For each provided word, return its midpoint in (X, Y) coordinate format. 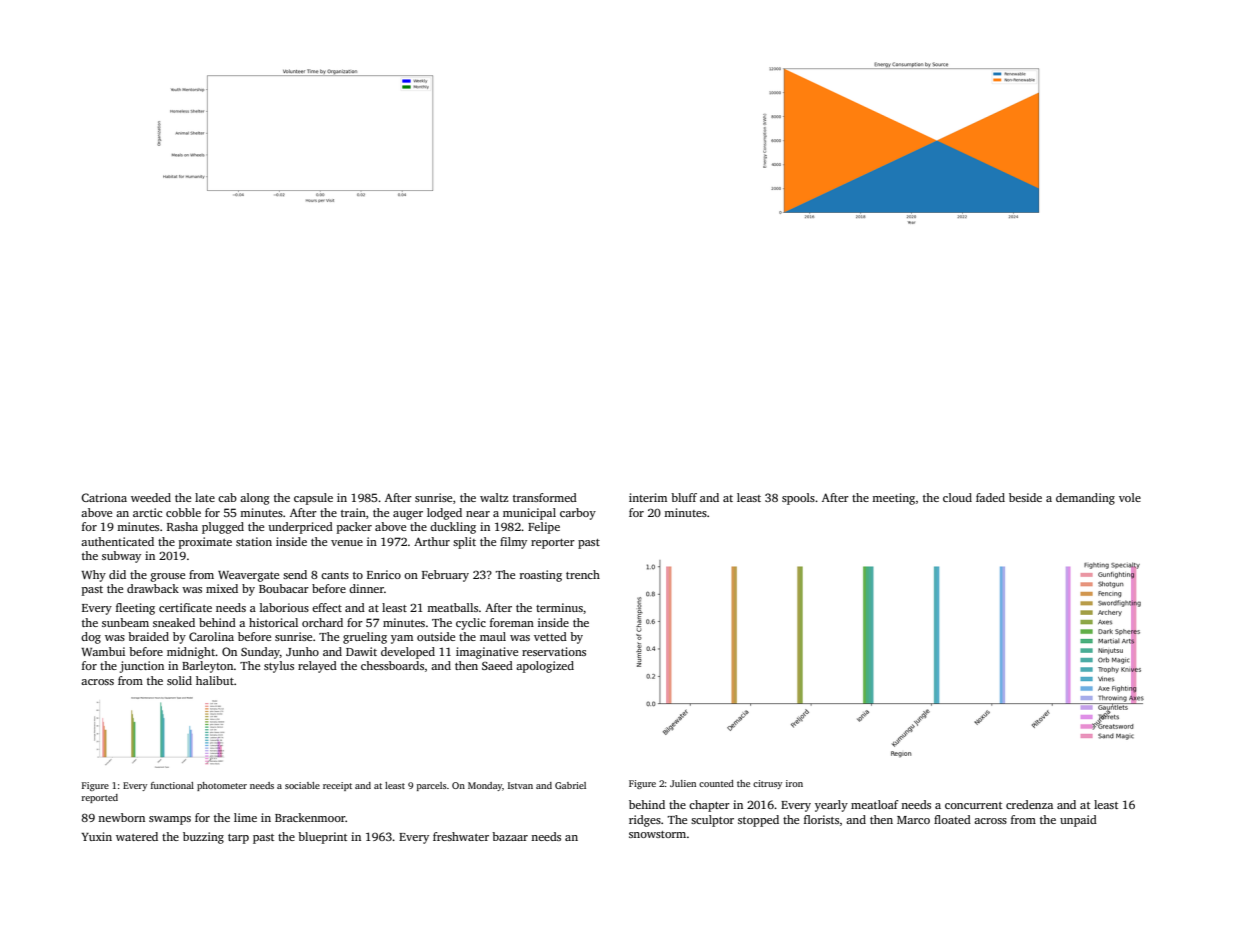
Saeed (497, 665)
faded (990, 497)
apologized (545, 667)
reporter (553, 544)
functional (172, 785)
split (464, 543)
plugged (223, 528)
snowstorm (657, 834)
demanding (1085, 499)
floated (952, 819)
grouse (167, 577)
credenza (1029, 804)
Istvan (520, 785)
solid (179, 680)
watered (137, 836)
